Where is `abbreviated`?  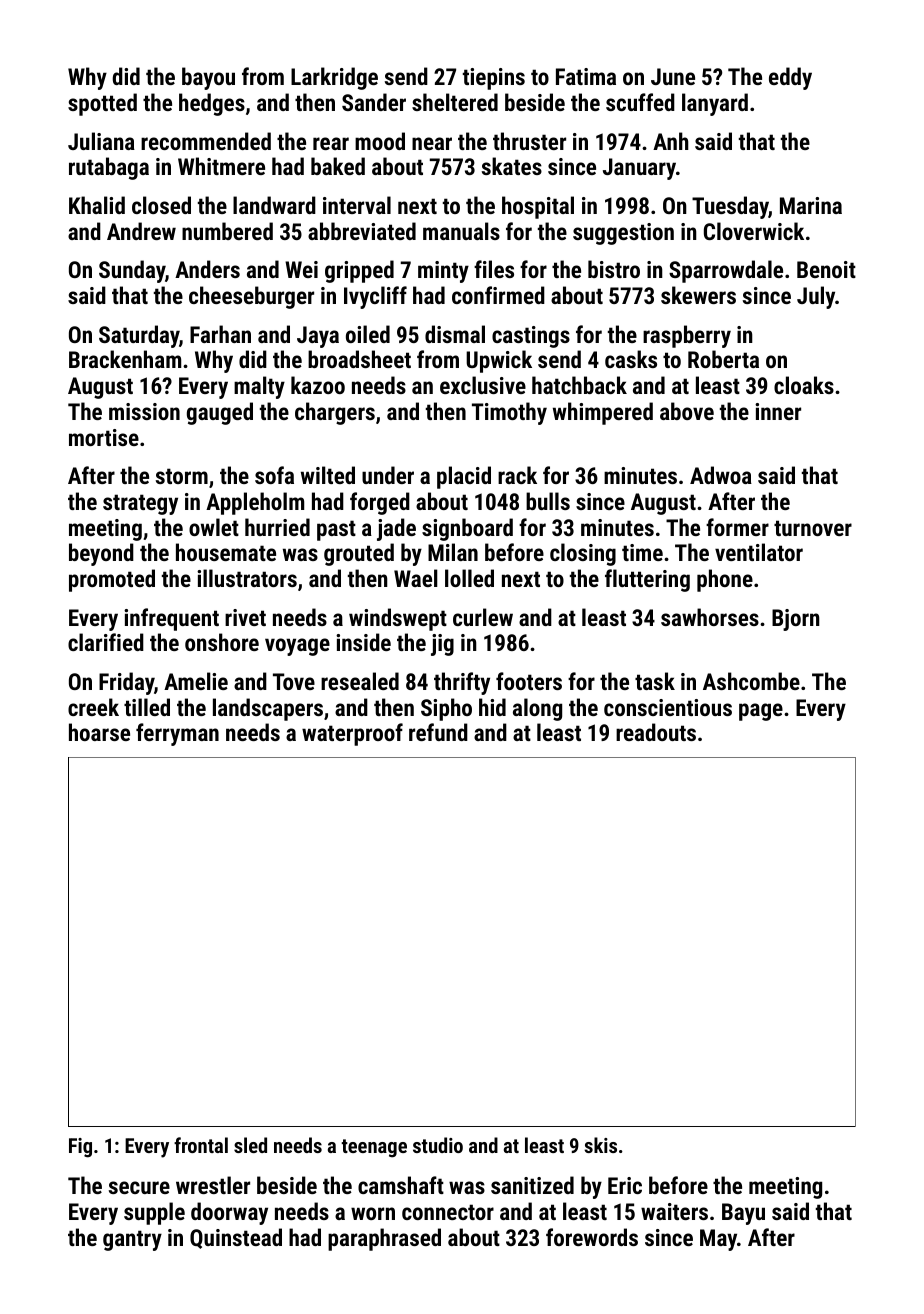 abbreviated is located at coordinates (362, 231).
